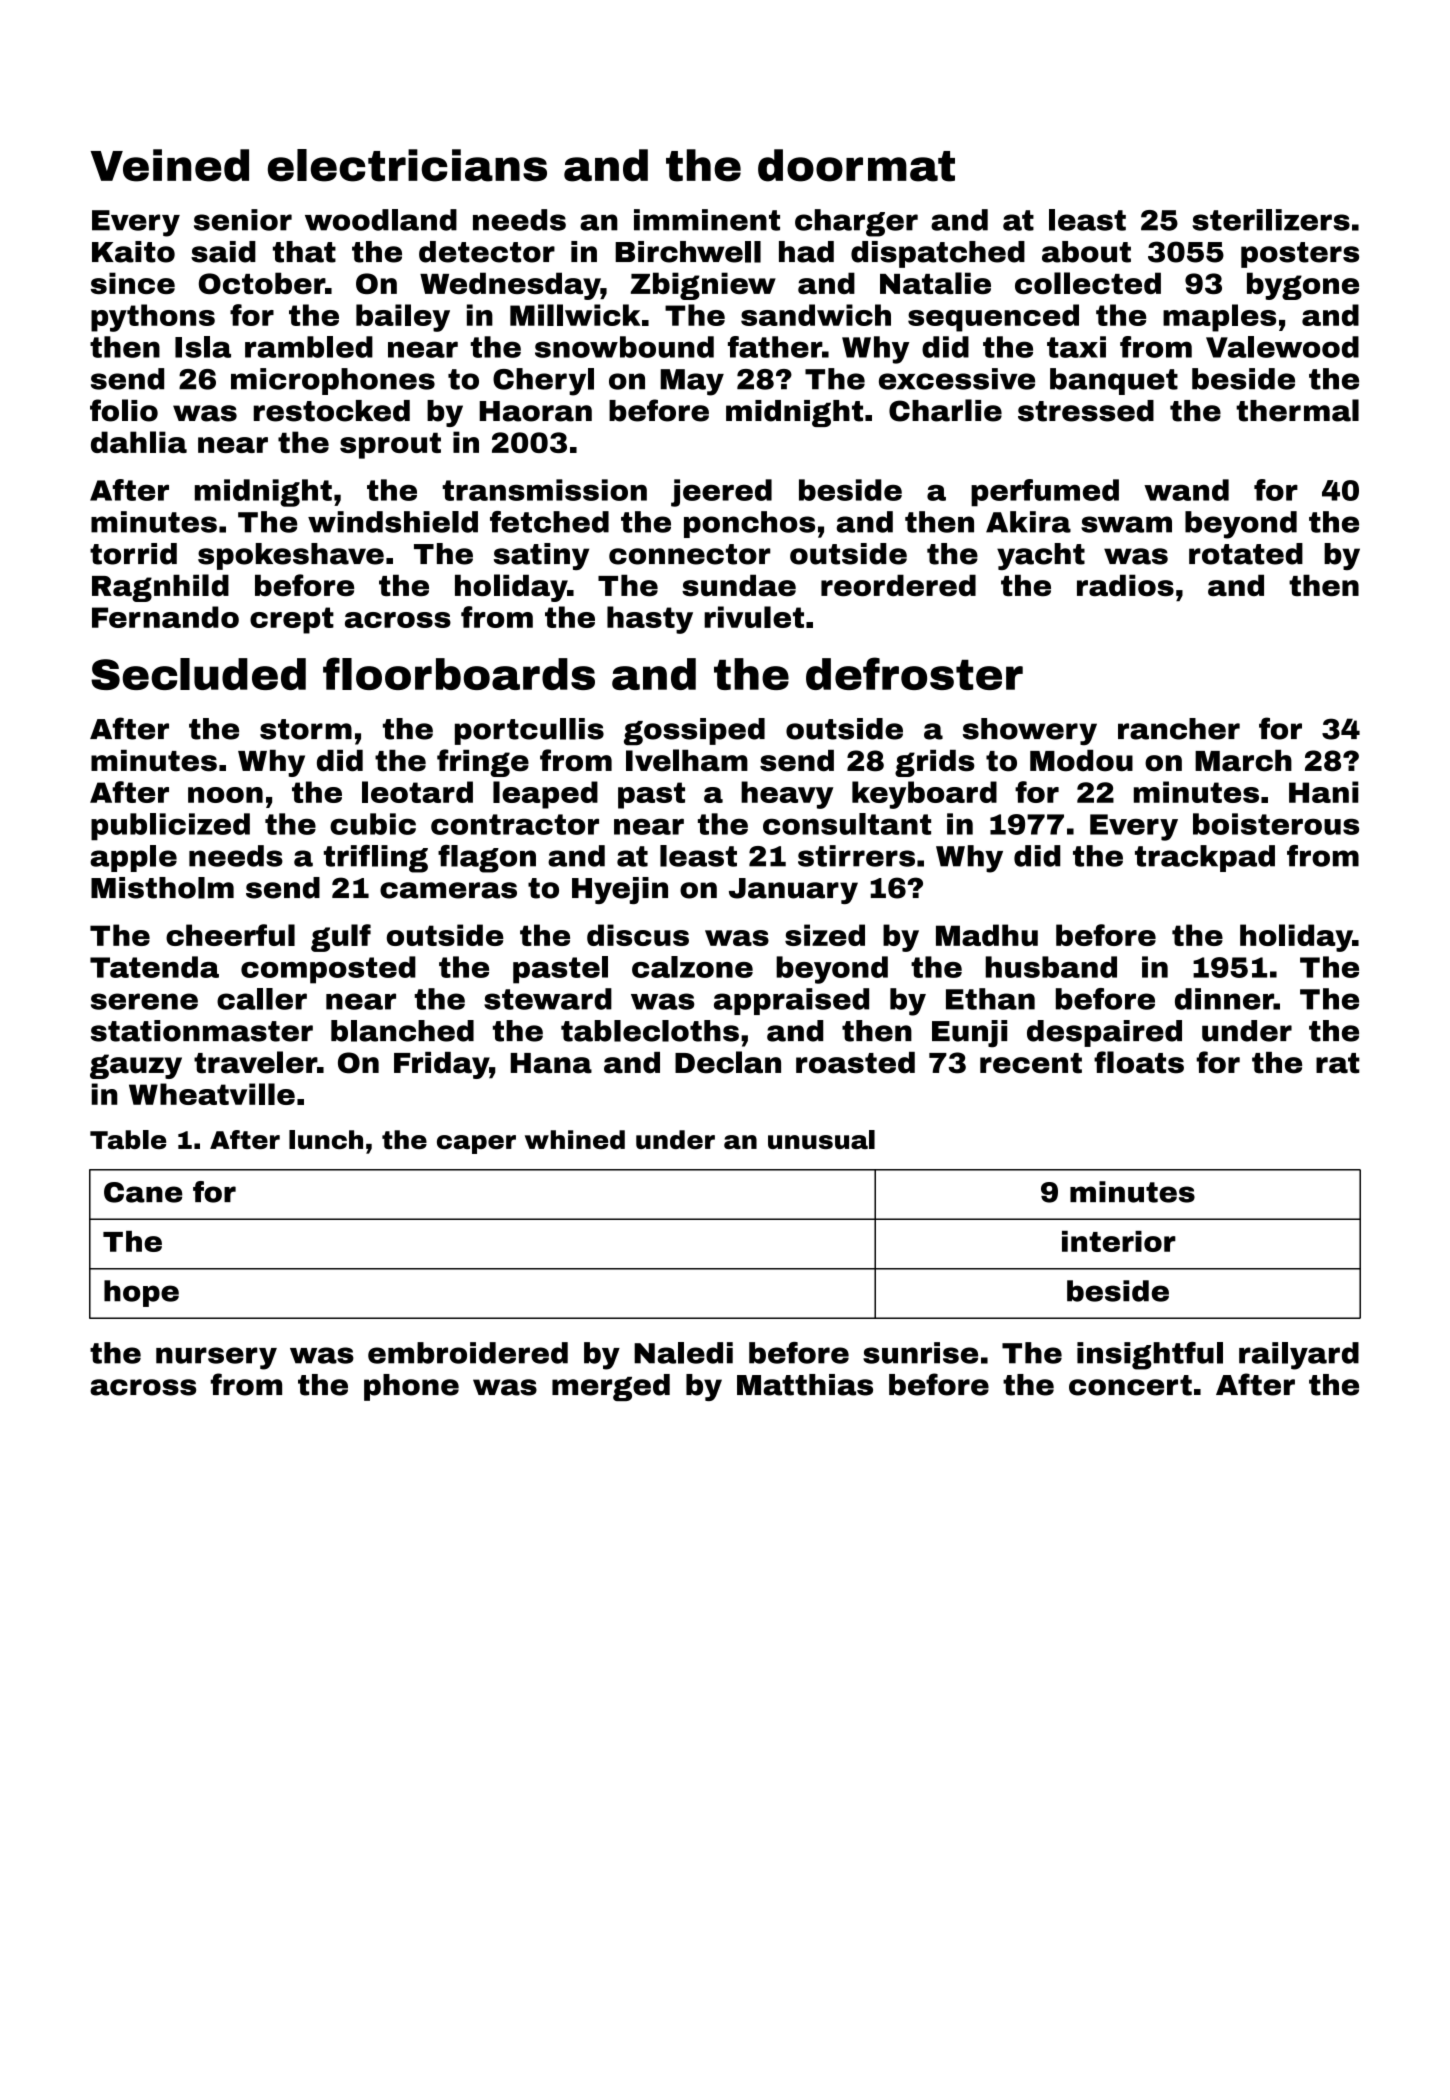 The width and height of the image is (1450, 2100). I want to click on Veined, so click(169, 165).
